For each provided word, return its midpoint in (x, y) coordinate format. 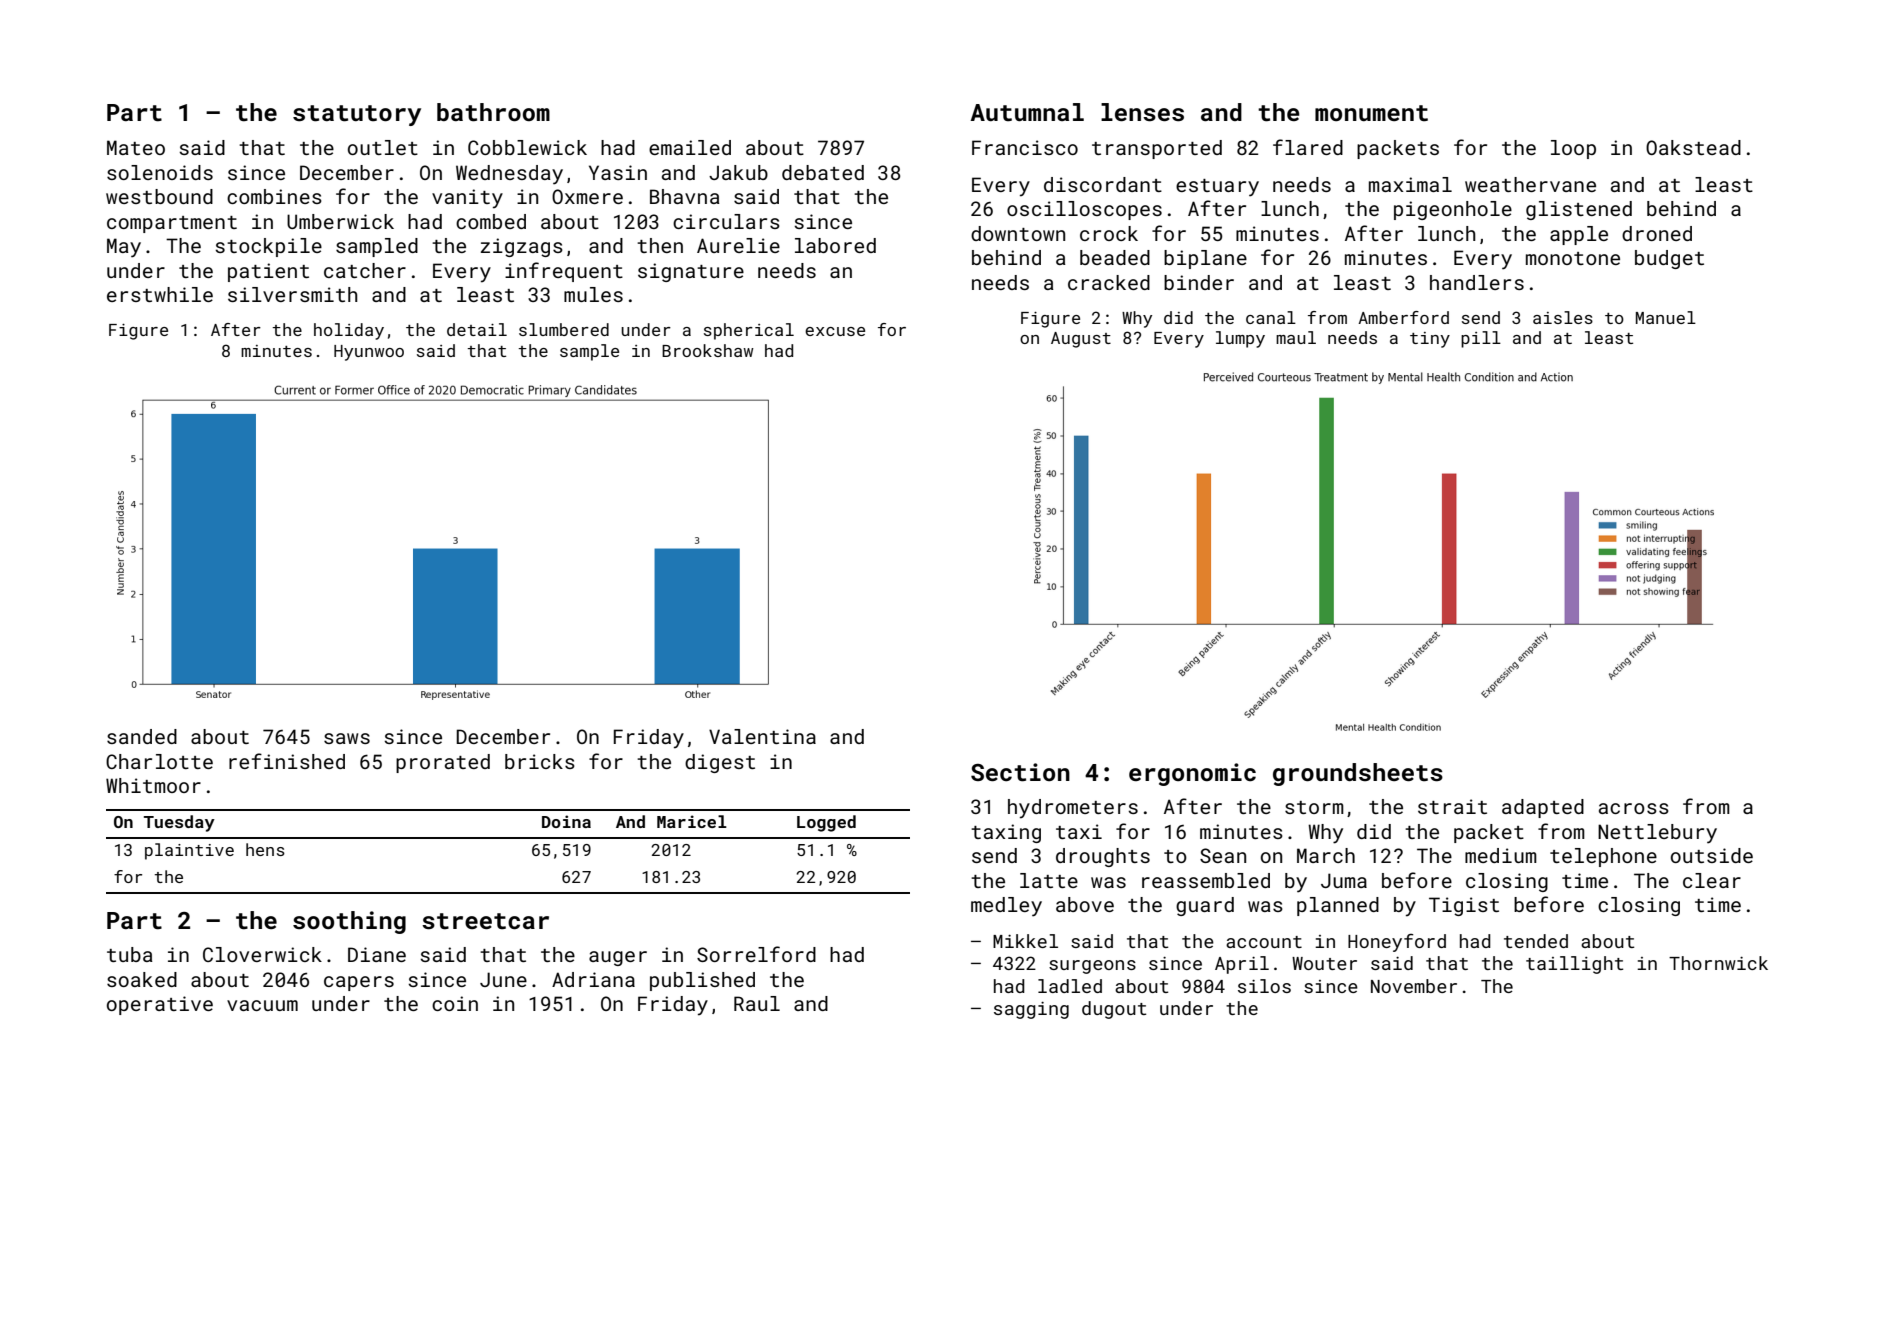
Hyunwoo (369, 353)
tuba (129, 954)
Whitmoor (153, 785)
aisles (1563, 317)
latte (1049, 880)
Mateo (136, 147)
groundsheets (1358, 774)
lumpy (1240, 339)
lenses (1142, 112)
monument (1371, 113)
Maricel (692, 821)
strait (1452, 806)
